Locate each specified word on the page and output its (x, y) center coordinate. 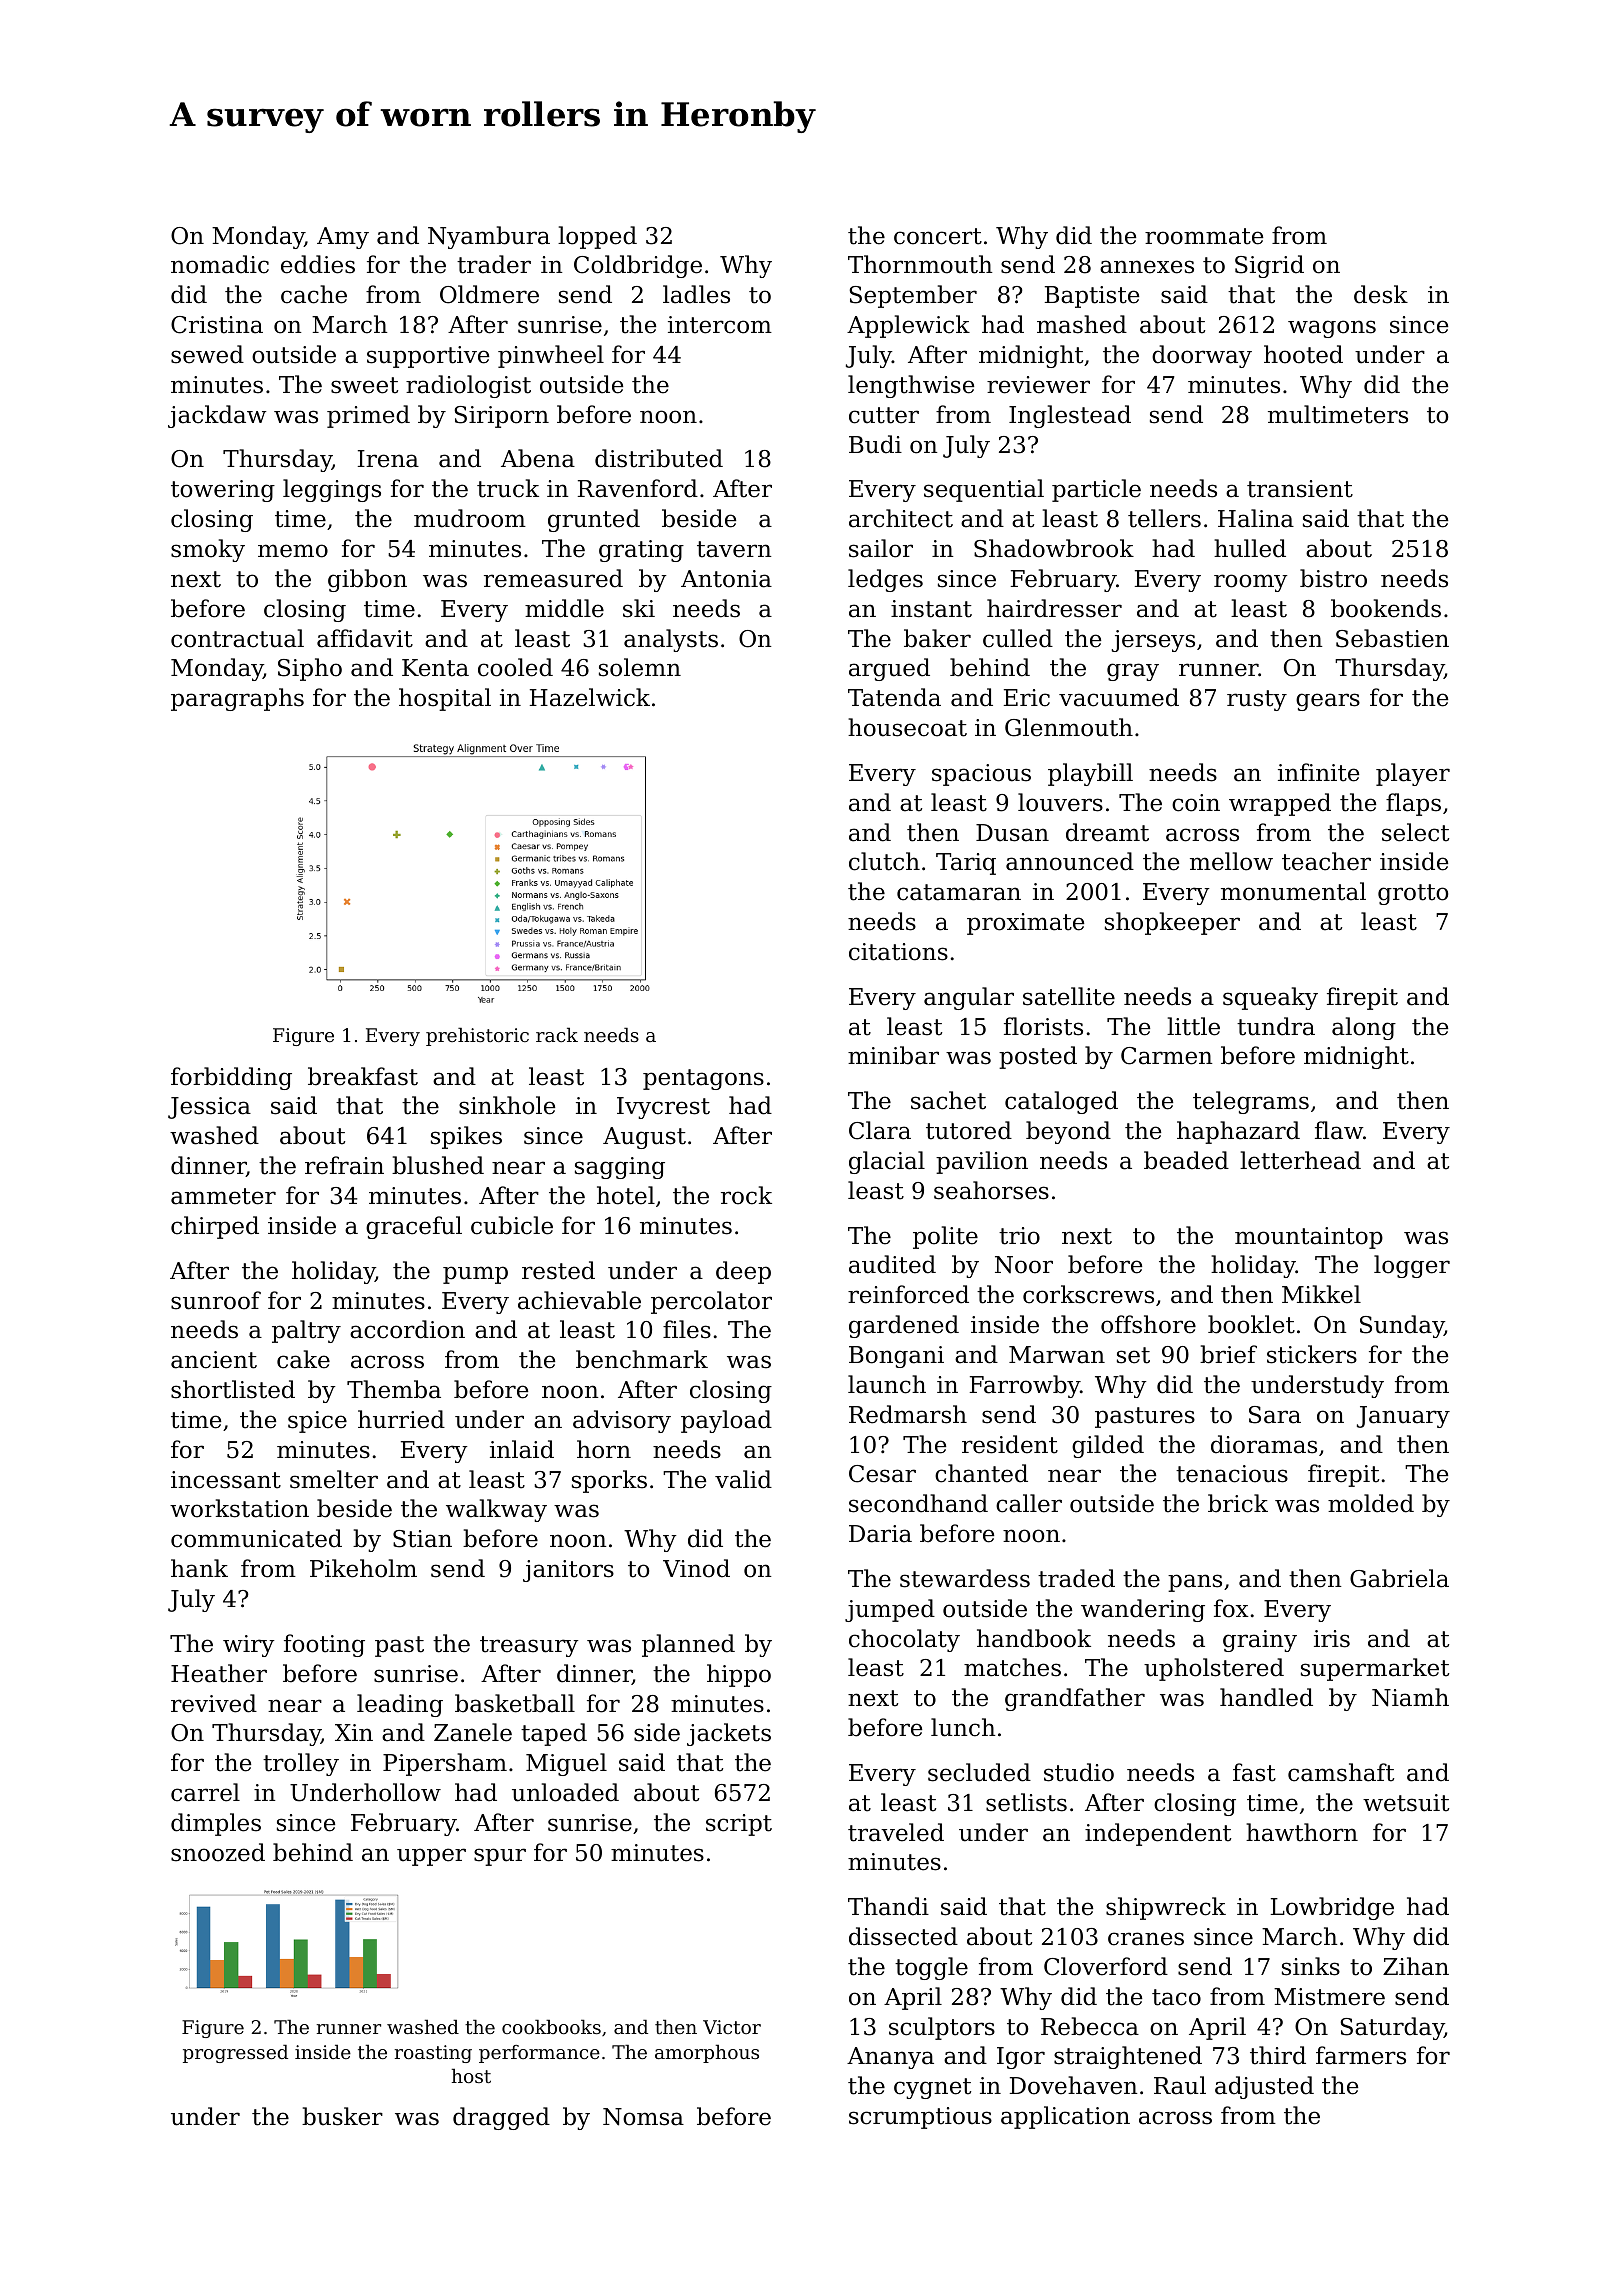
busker (342, 2116)
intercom (720, 325)
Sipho (310, 669)
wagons (1332, 329)
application (1065, 2117)
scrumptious (920, 2118)
